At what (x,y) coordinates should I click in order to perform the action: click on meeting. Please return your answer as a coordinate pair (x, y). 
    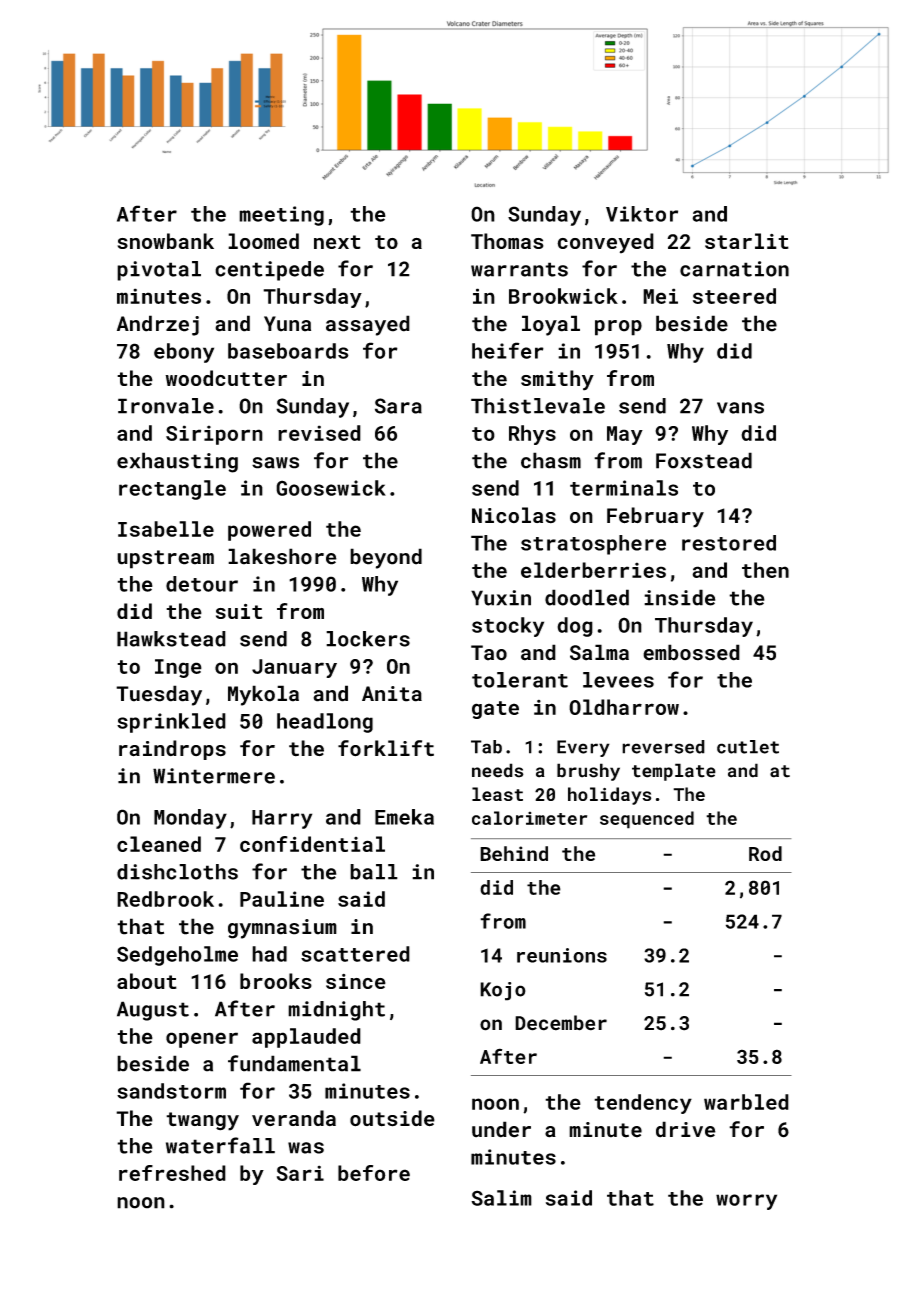
    Looking at the image, I should click on (281, 216).
